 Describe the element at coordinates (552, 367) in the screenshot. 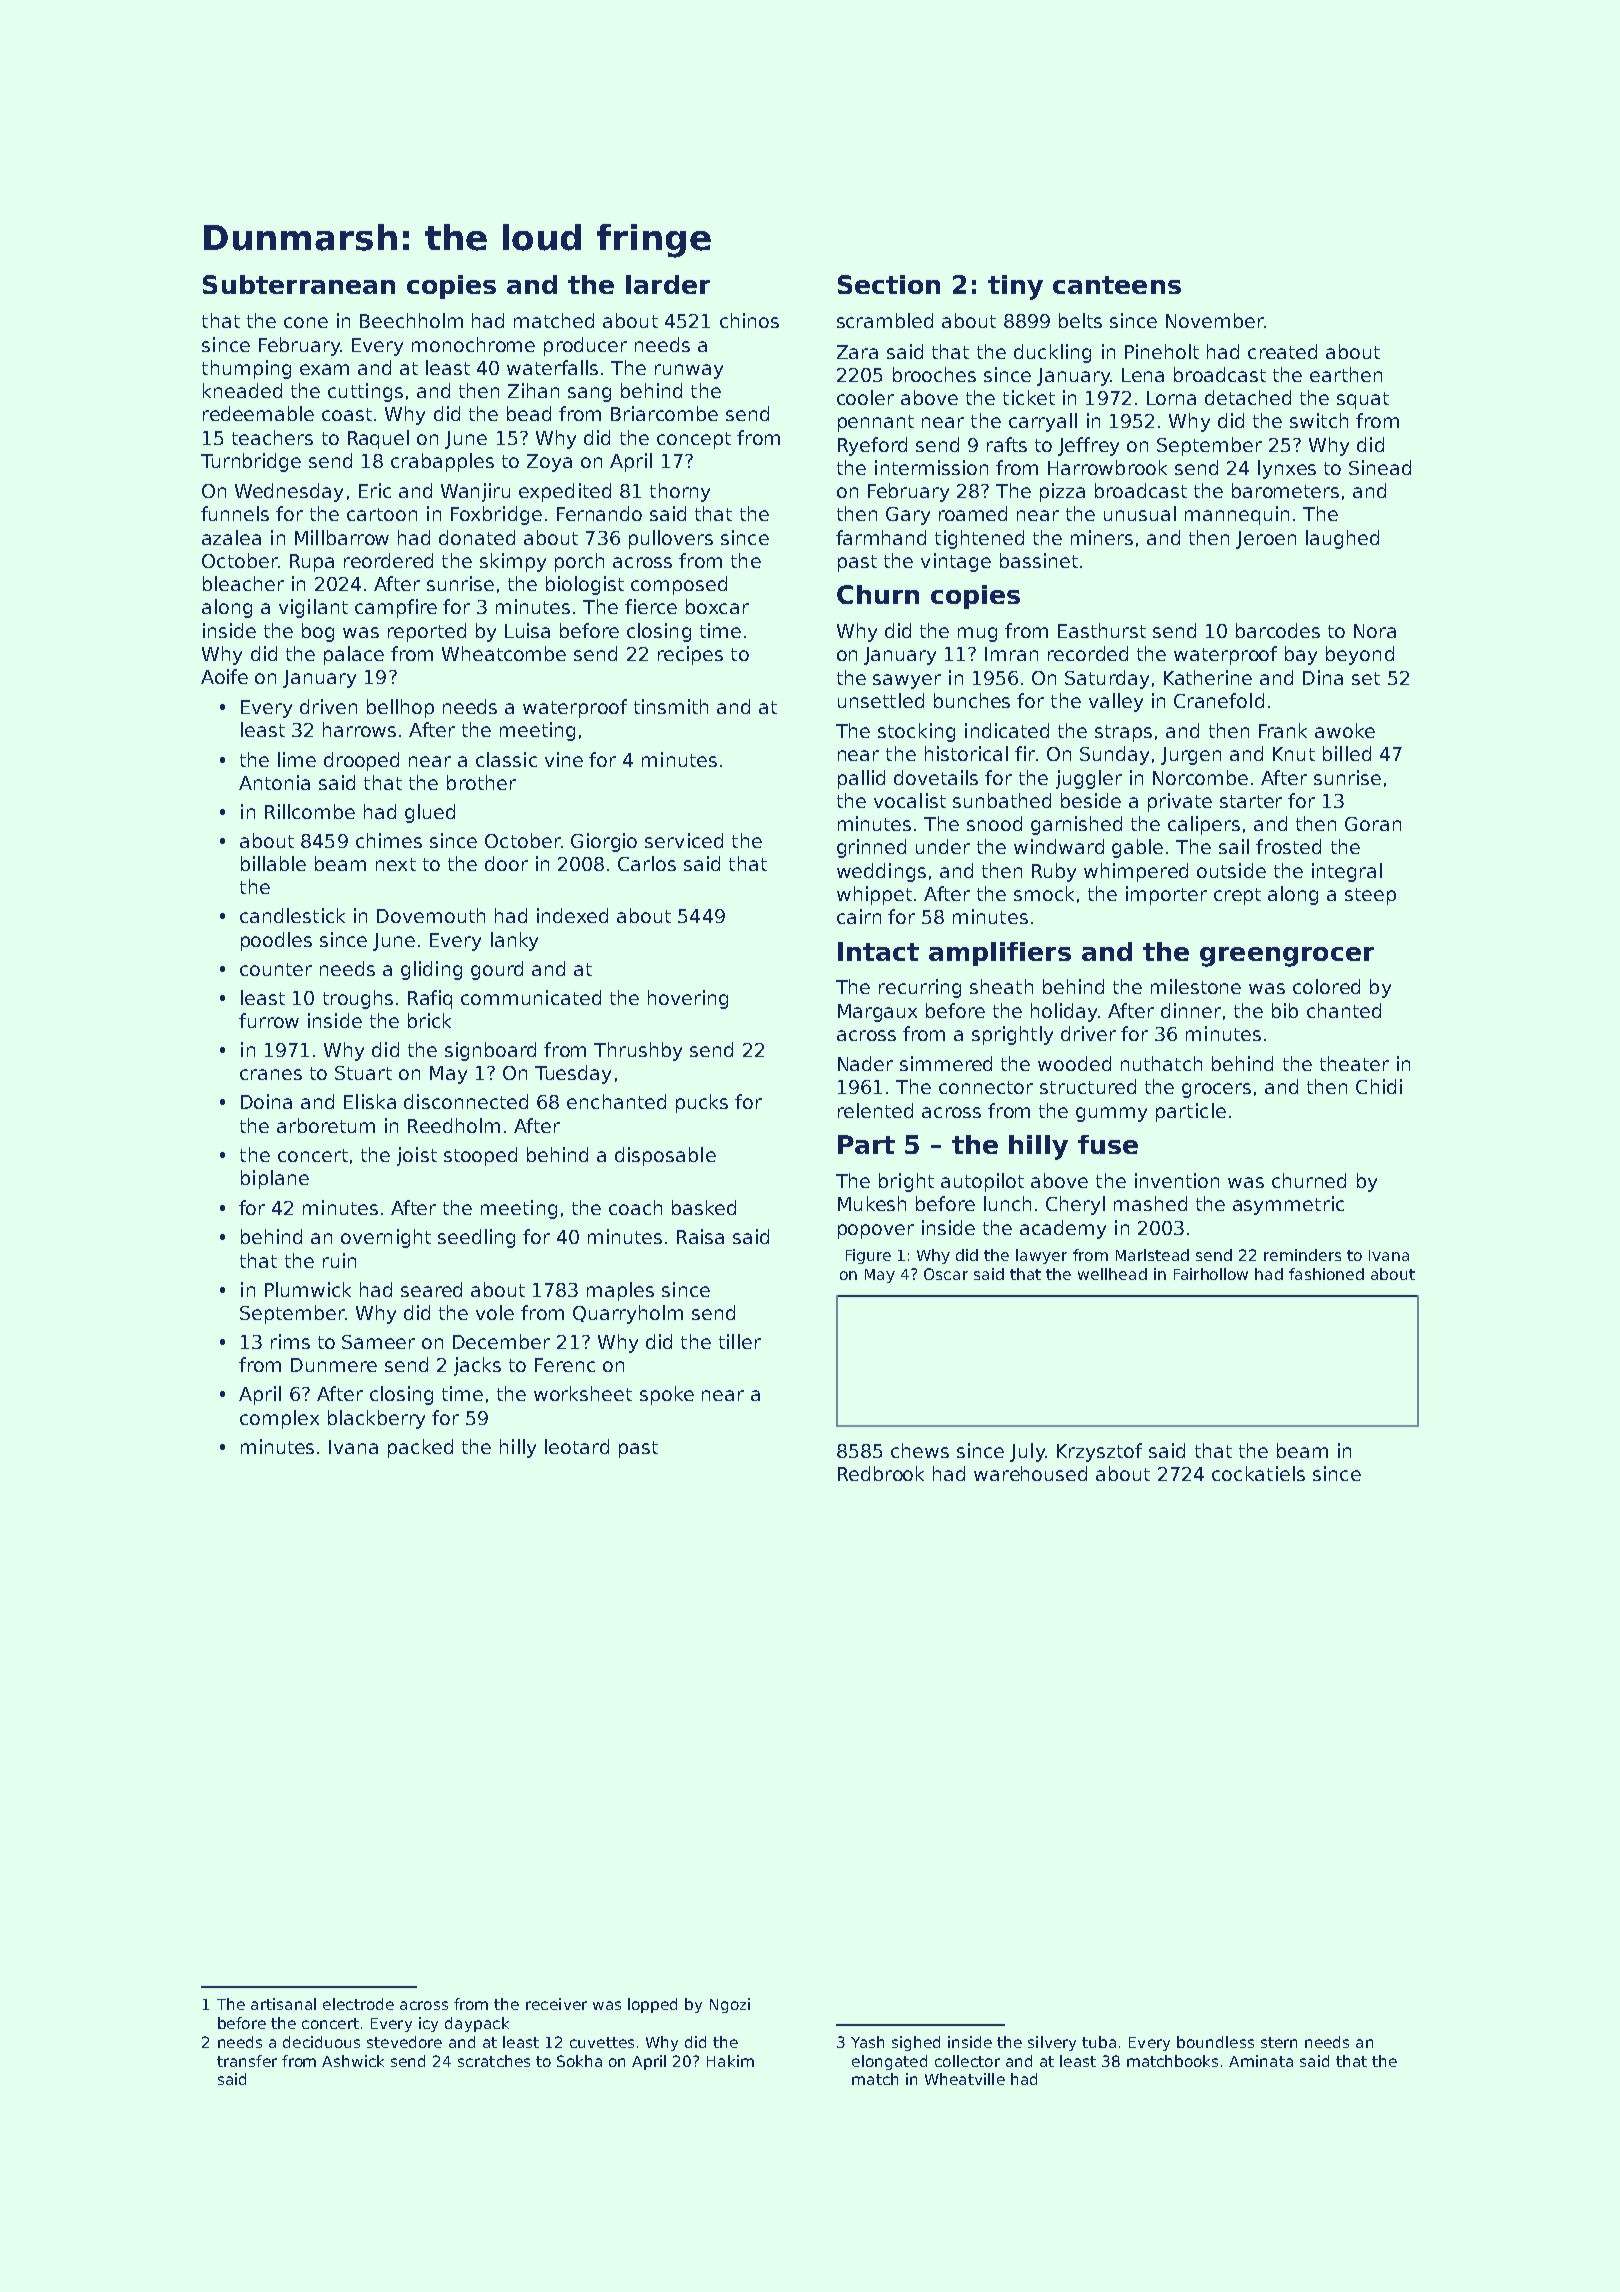

I see `waterfalls` at that location.
